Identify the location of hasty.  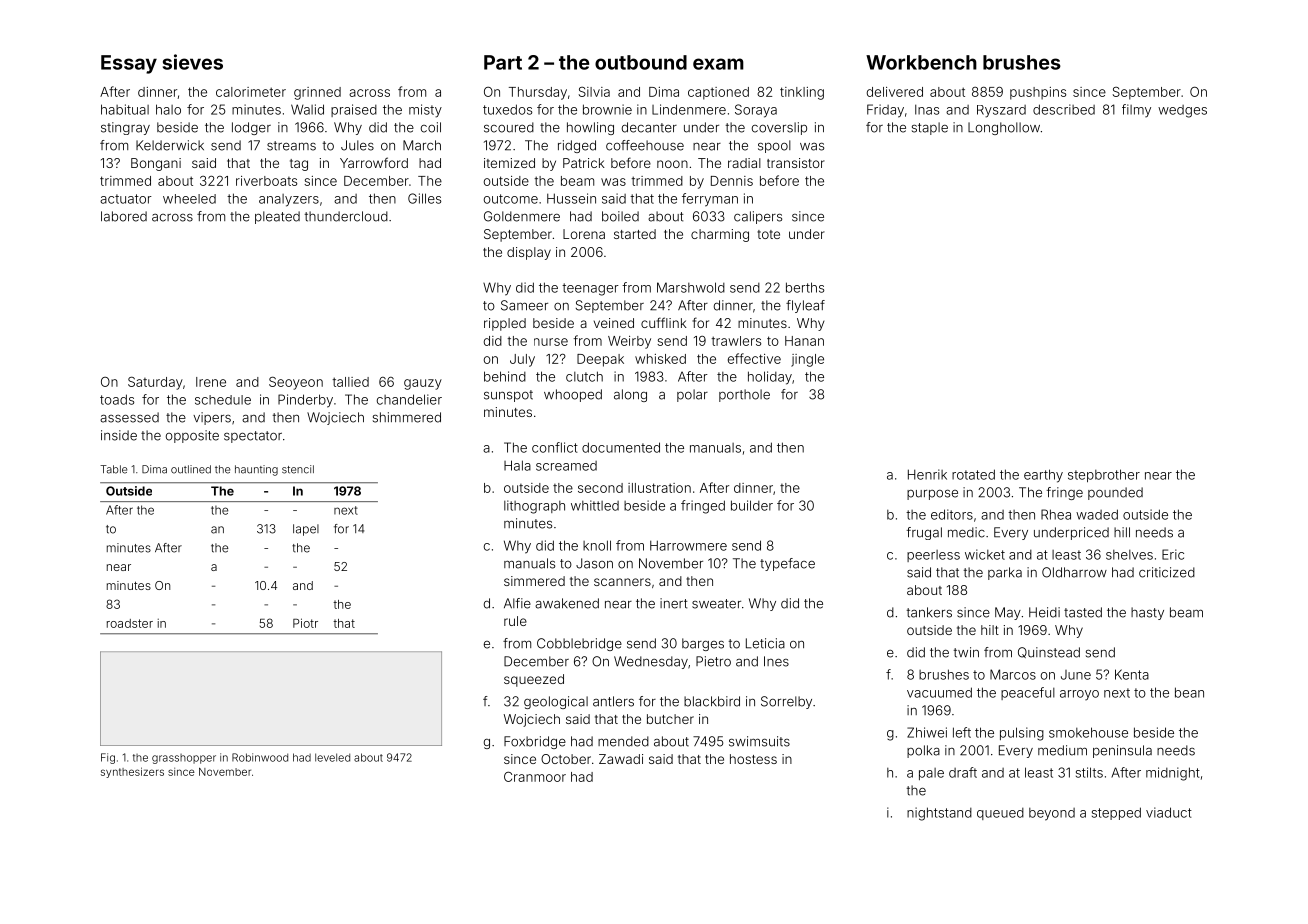
(1147, 613).
